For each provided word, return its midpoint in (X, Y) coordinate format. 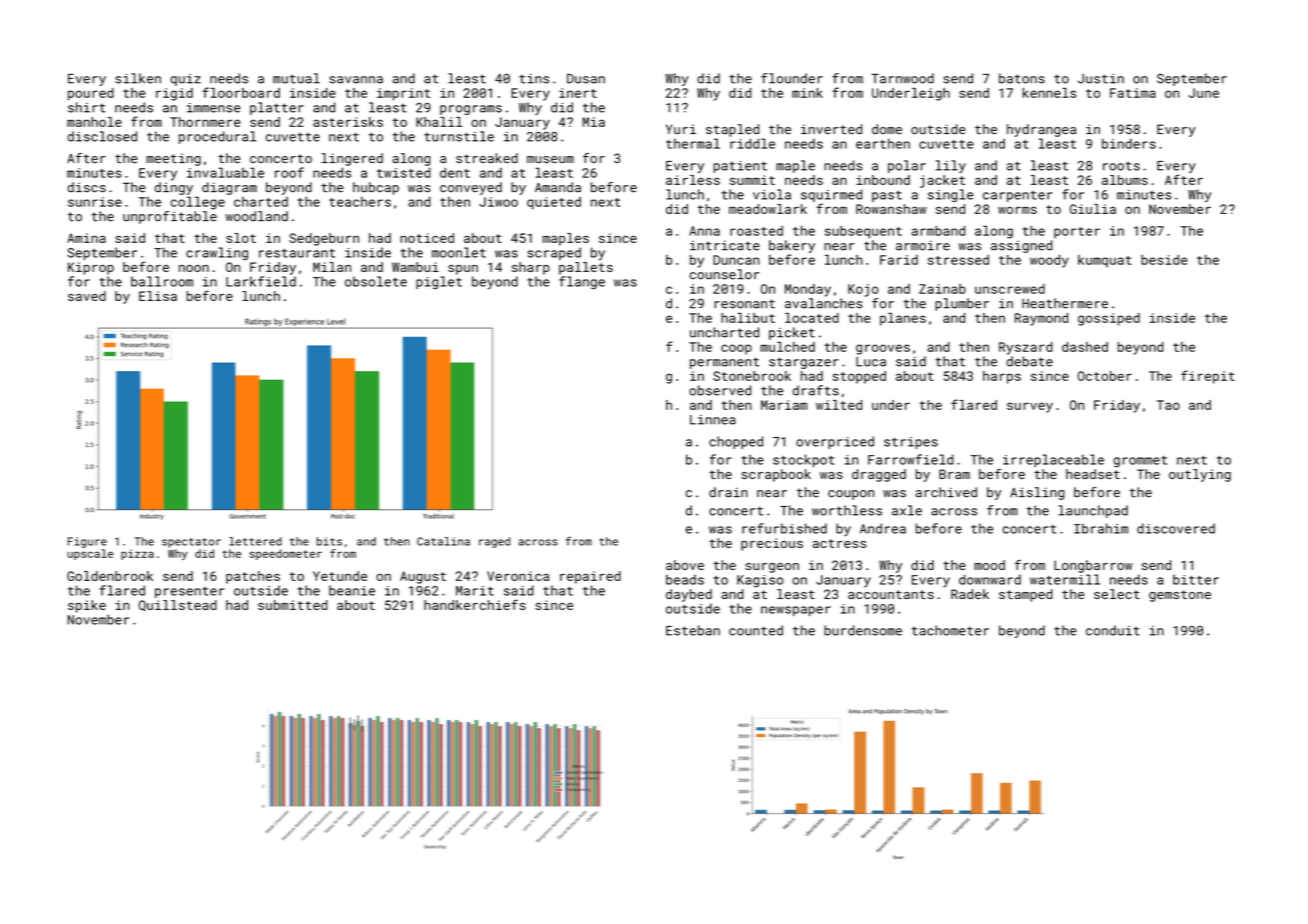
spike (87, 606)
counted (756, 630)
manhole (94, 122)
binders (1129, 143)
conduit (1113, 630)
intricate (725, 246)
